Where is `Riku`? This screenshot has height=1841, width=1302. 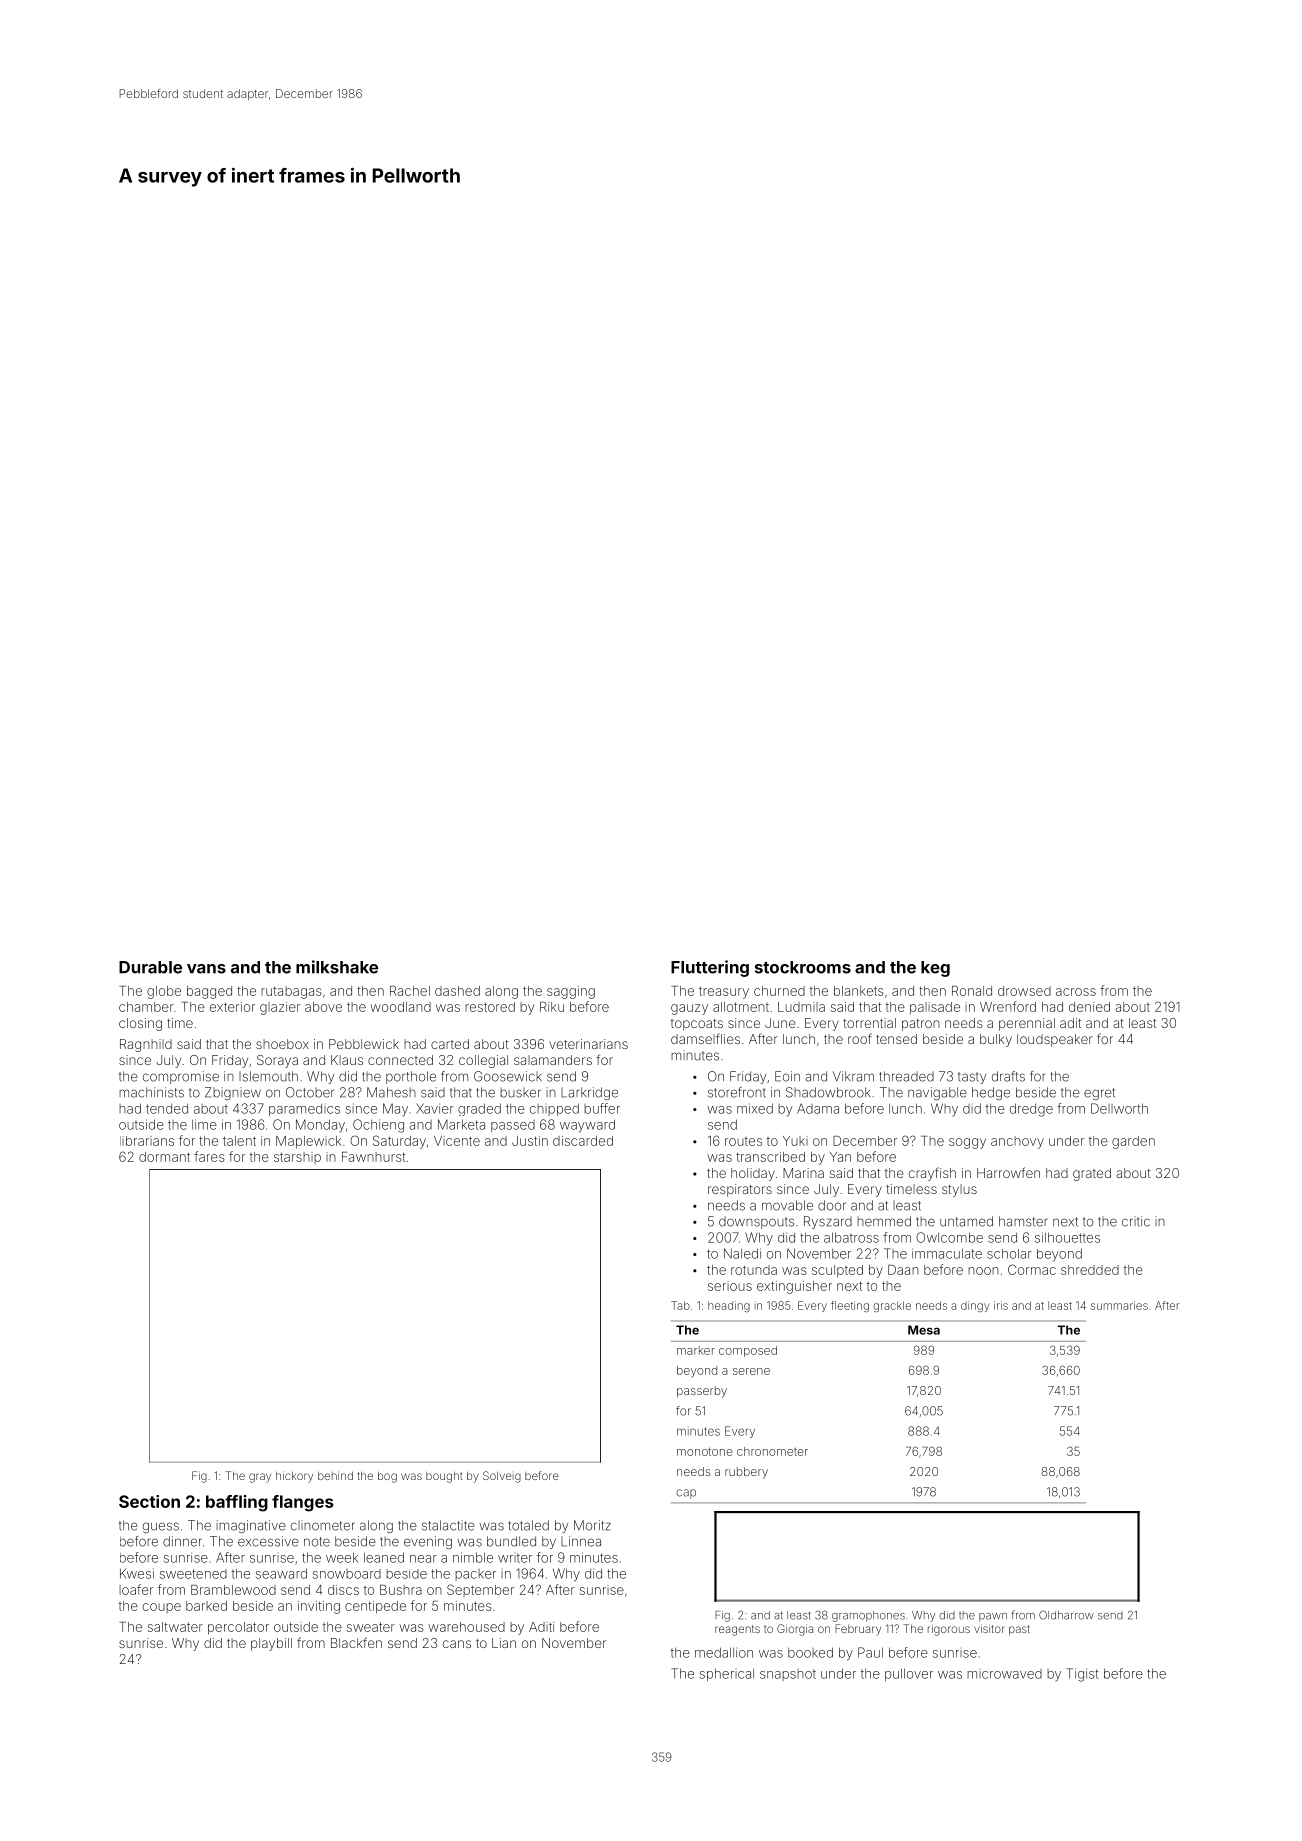 Riku is located at coordinates (552, 1007).
